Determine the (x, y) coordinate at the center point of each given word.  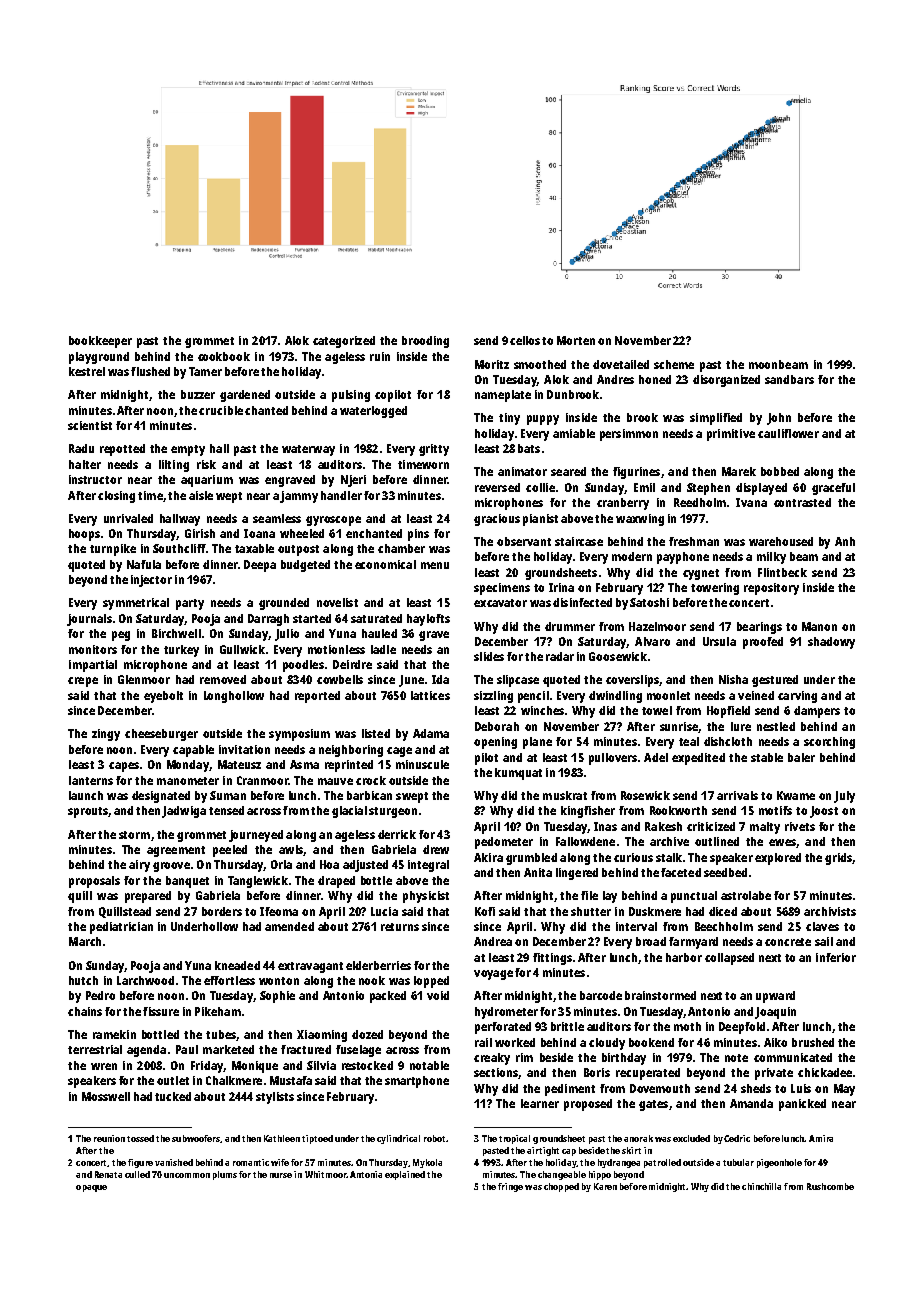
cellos (525, 340)
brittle (567, 1026)
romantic (251, 1162)
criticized (711, 826)
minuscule (422, 764)
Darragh (268, 620)
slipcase (518, 681)
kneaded (237, 965)
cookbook (224, 356)
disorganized (726, 381)
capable (193, 751)
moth (687, 1026)
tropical (514, 1139)
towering (715, 589)
